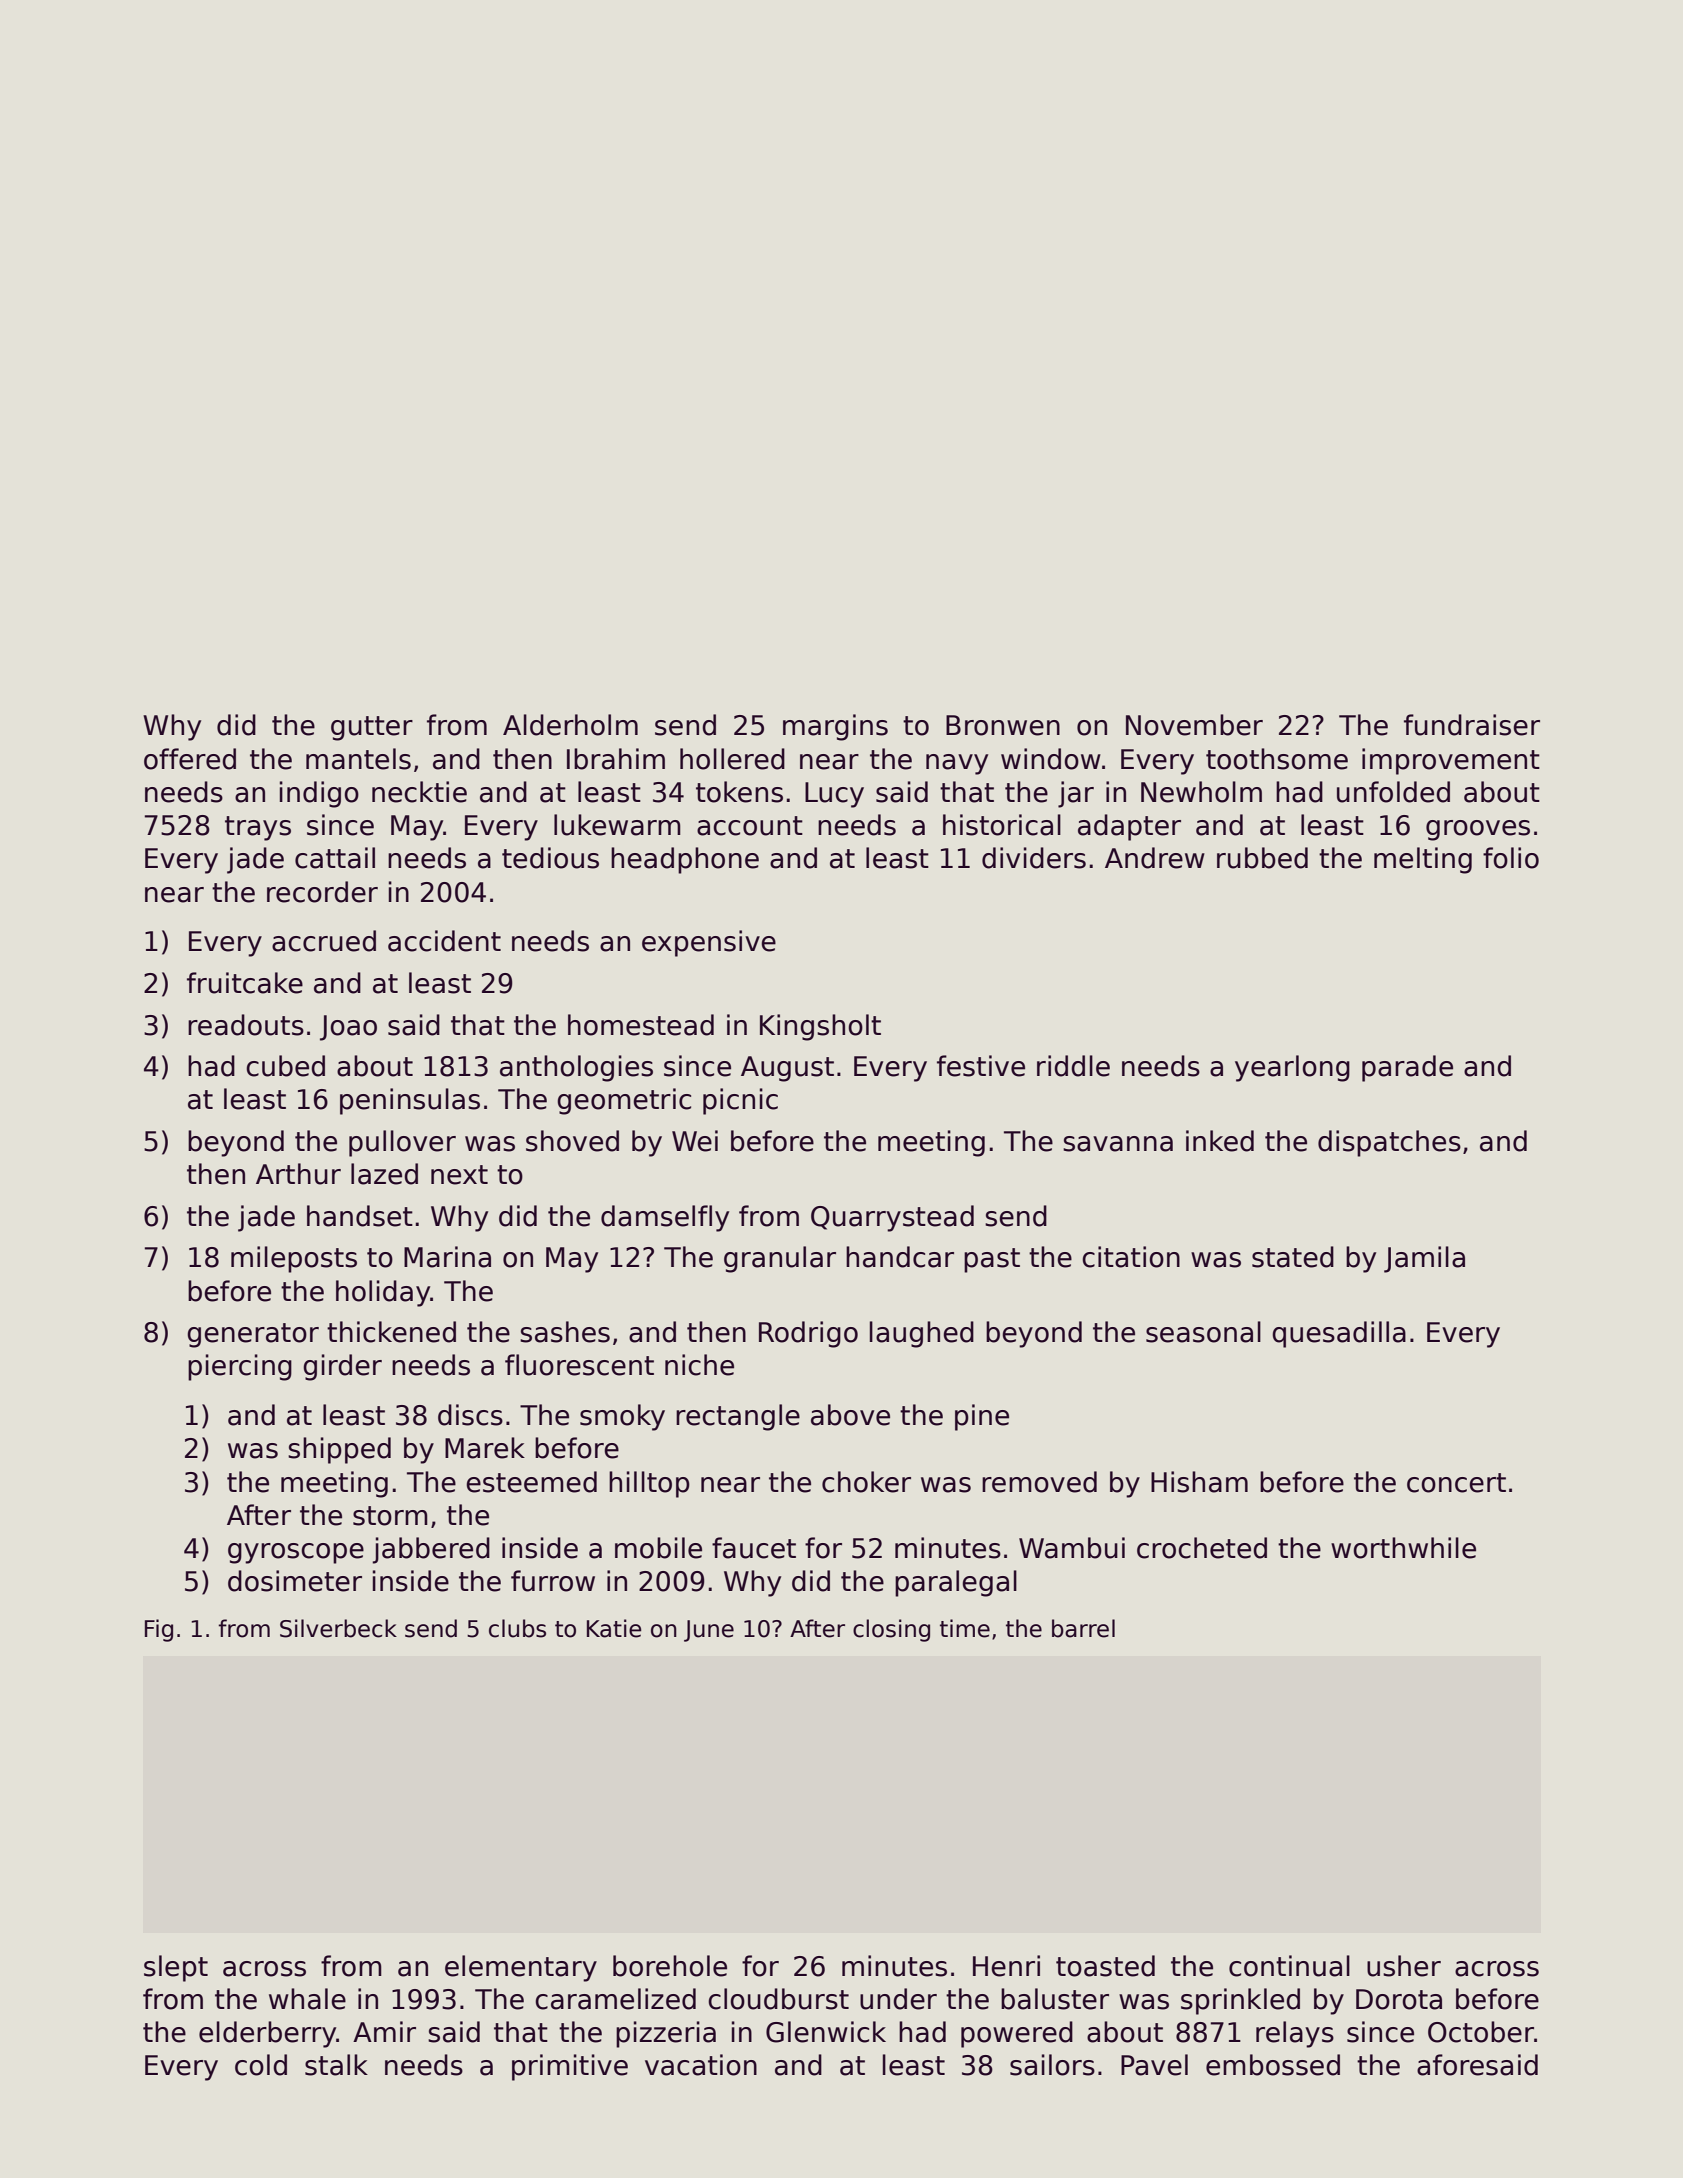 The height and width of the screenshot is (2178, 1683). Describe the element at coordinates (339, 1450) in the screenshot. I see `shipped` at that location.
